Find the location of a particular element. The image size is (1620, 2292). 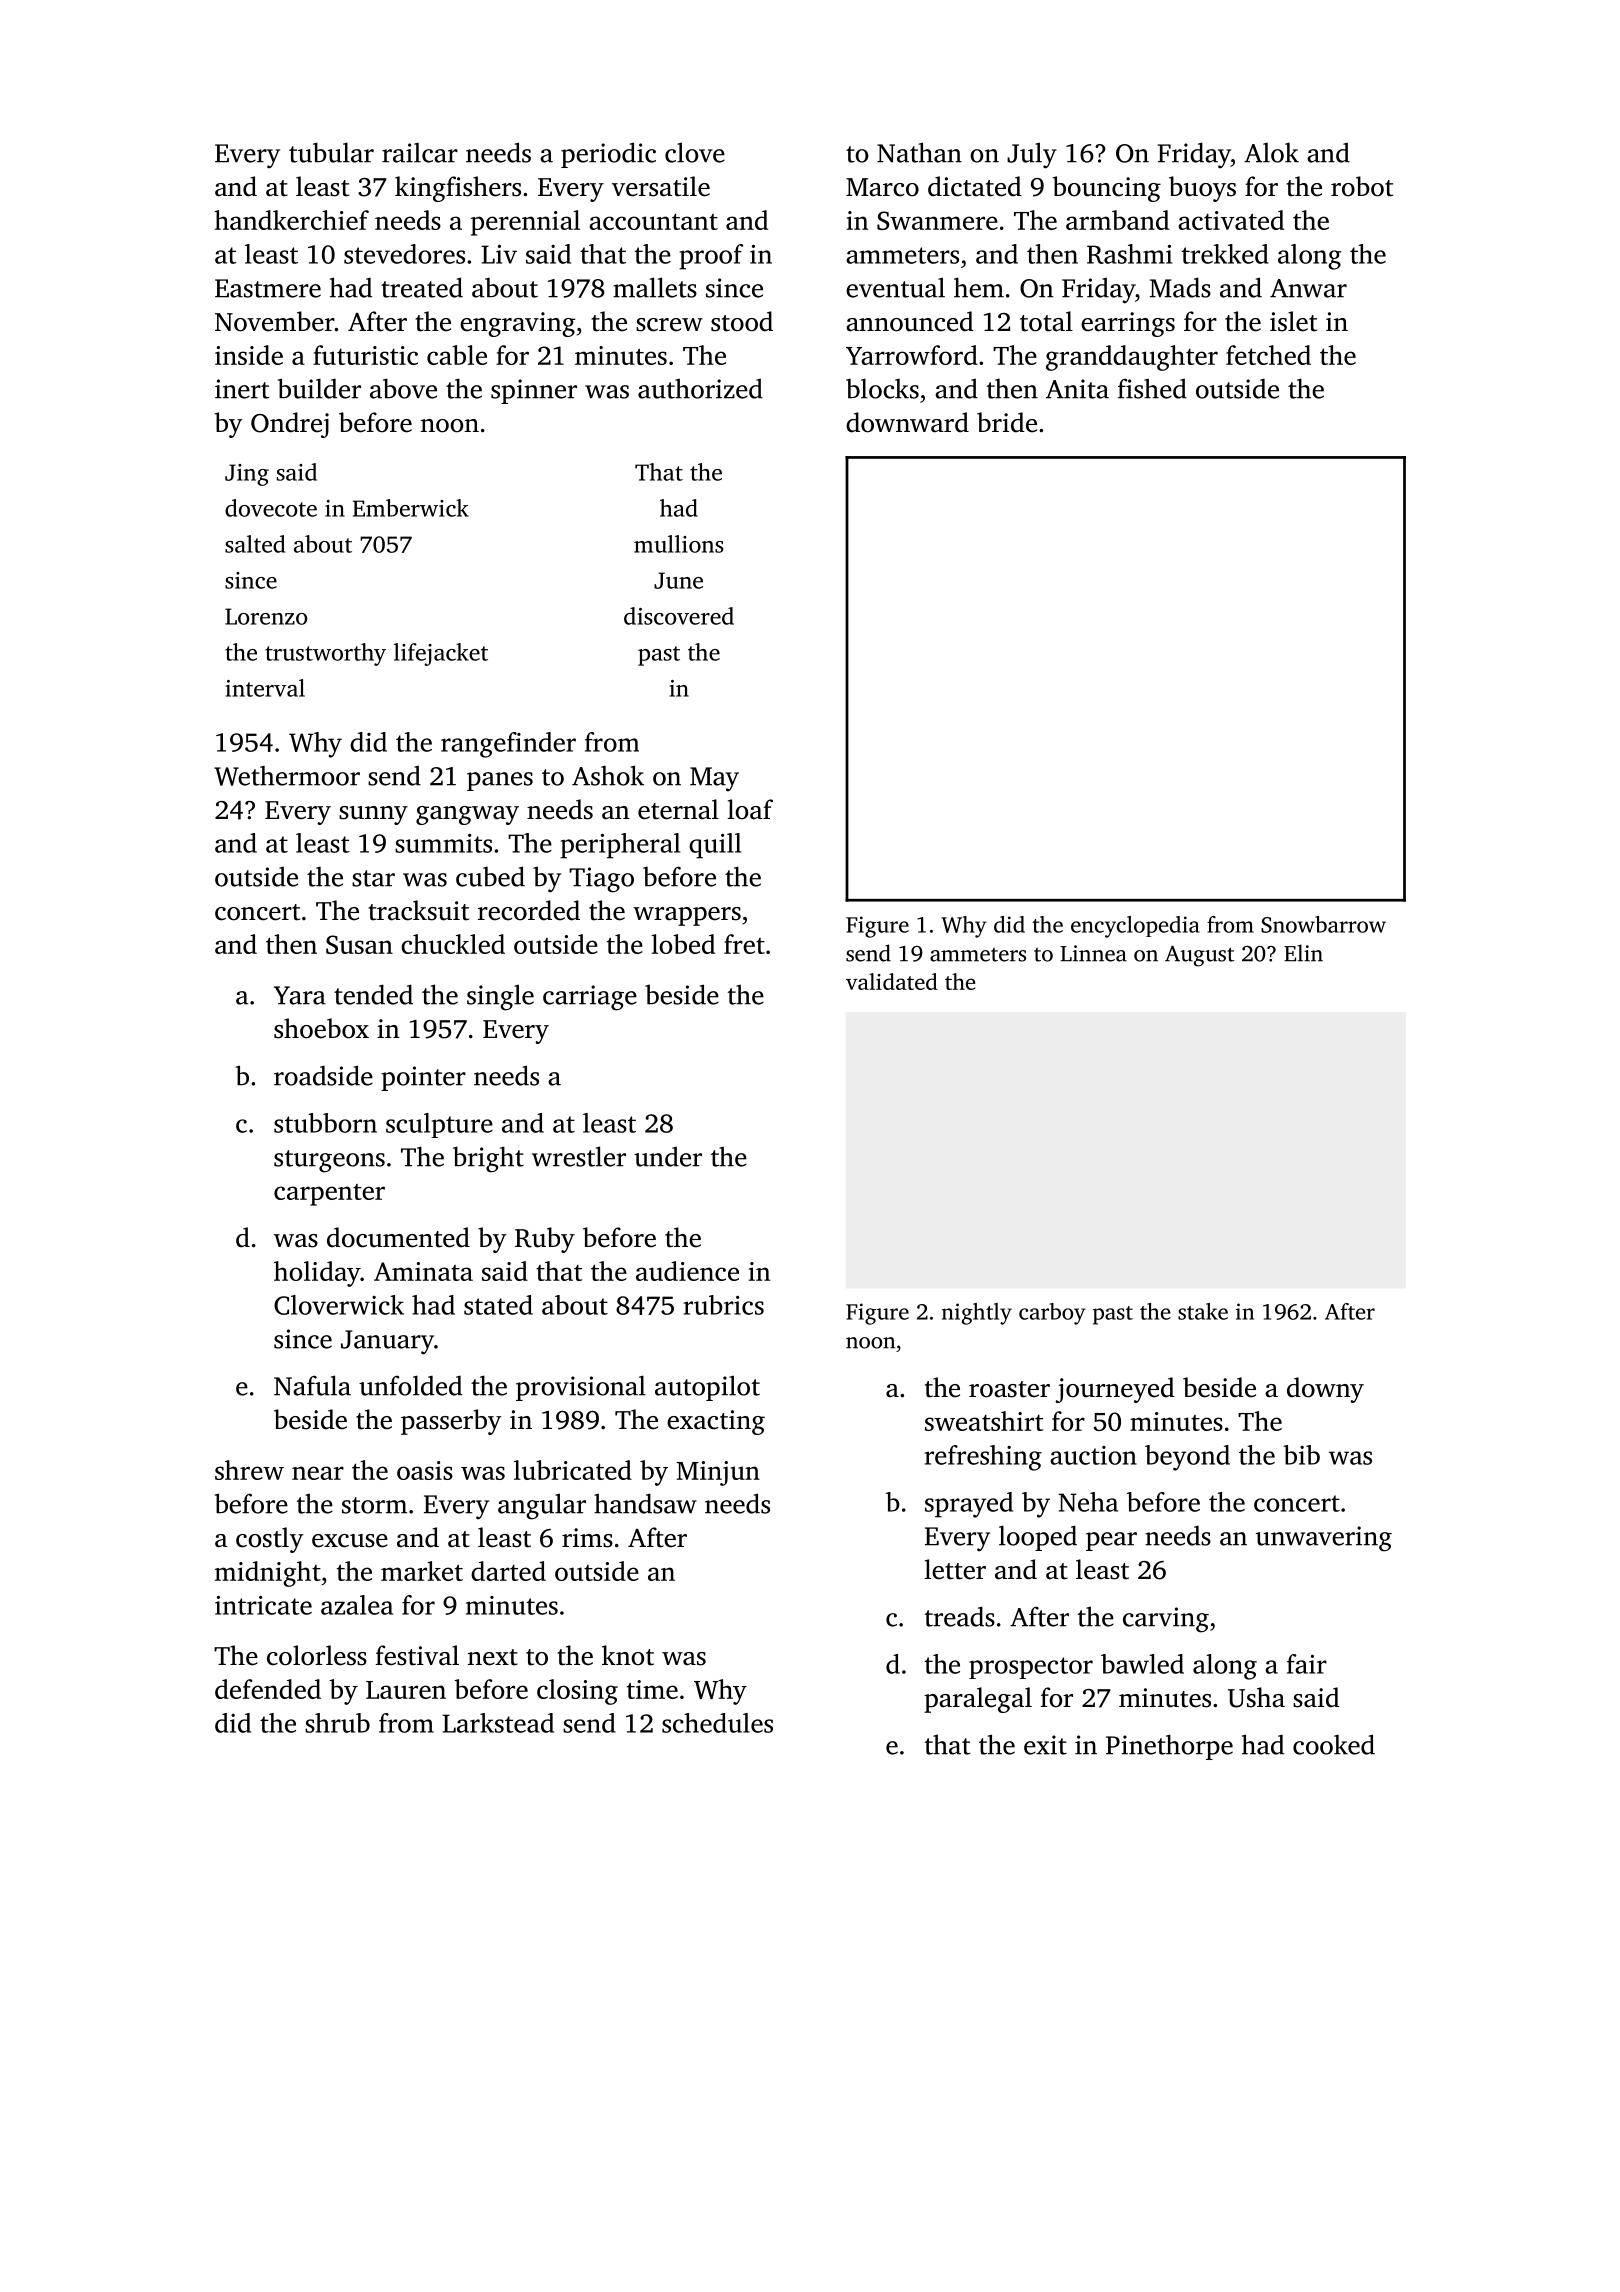

downy is located at coordinates (1325, 1390).
